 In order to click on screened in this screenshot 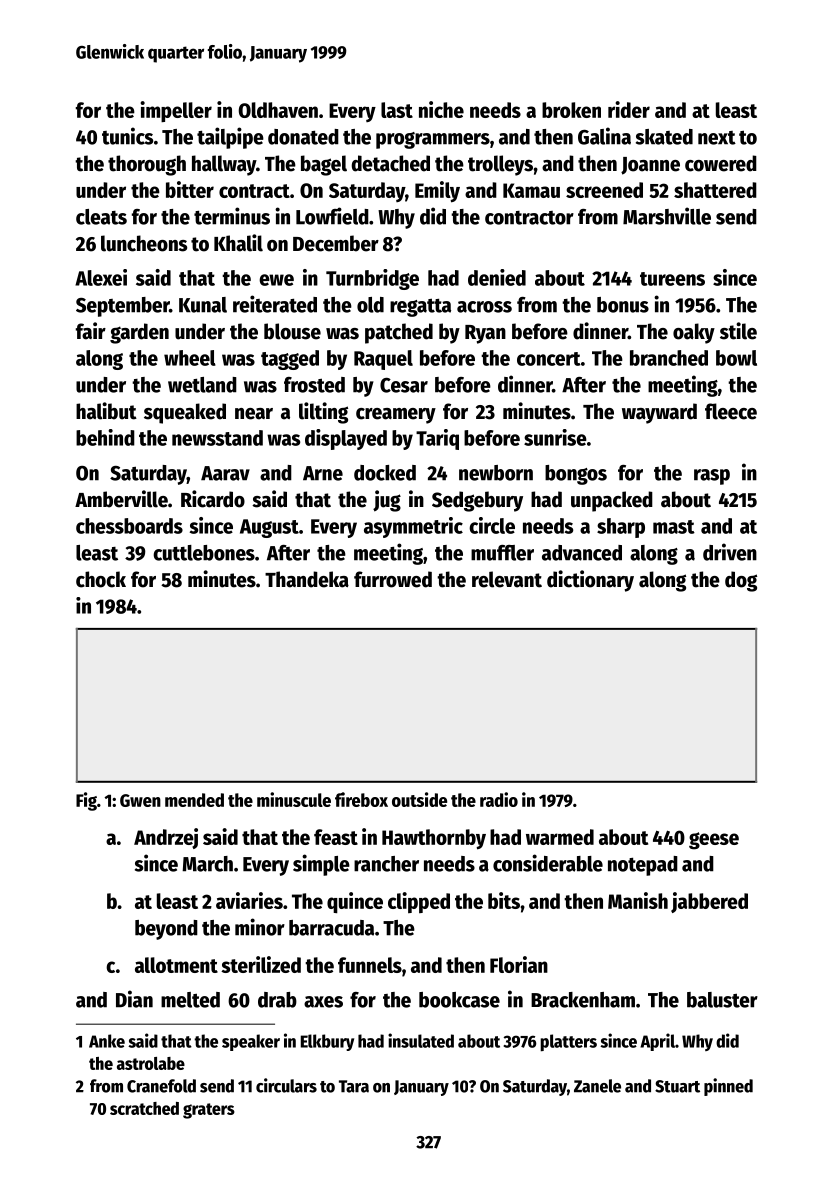, I will do `click(604, 190)`.
